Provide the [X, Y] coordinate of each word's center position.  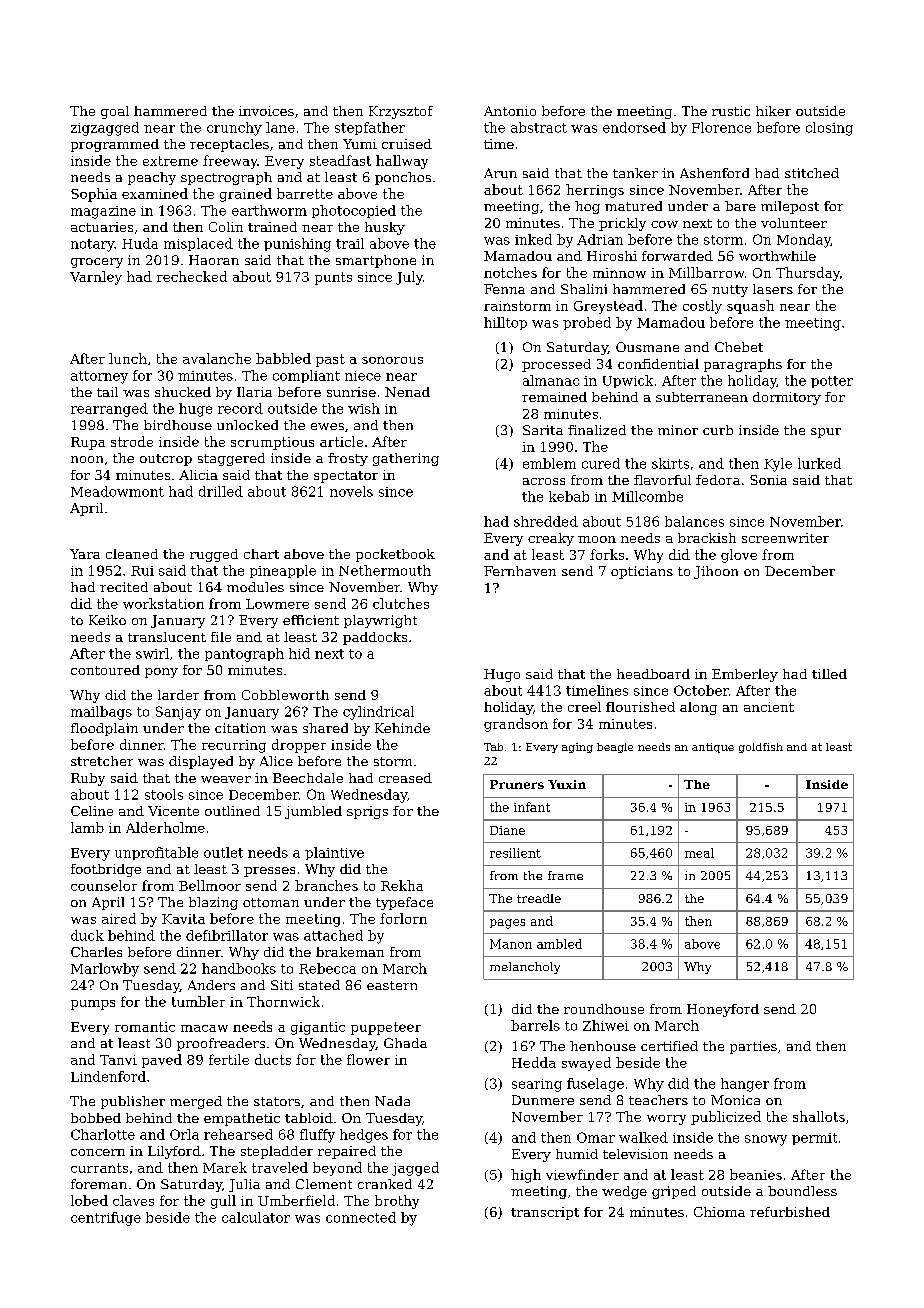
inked [533, 239]
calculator [256, 1217]
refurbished [790, 1212]
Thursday [808, 274]
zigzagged [105, 129]
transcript [545, 1213]
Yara [85, 554]
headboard [653, 674]
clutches [401, 603]
